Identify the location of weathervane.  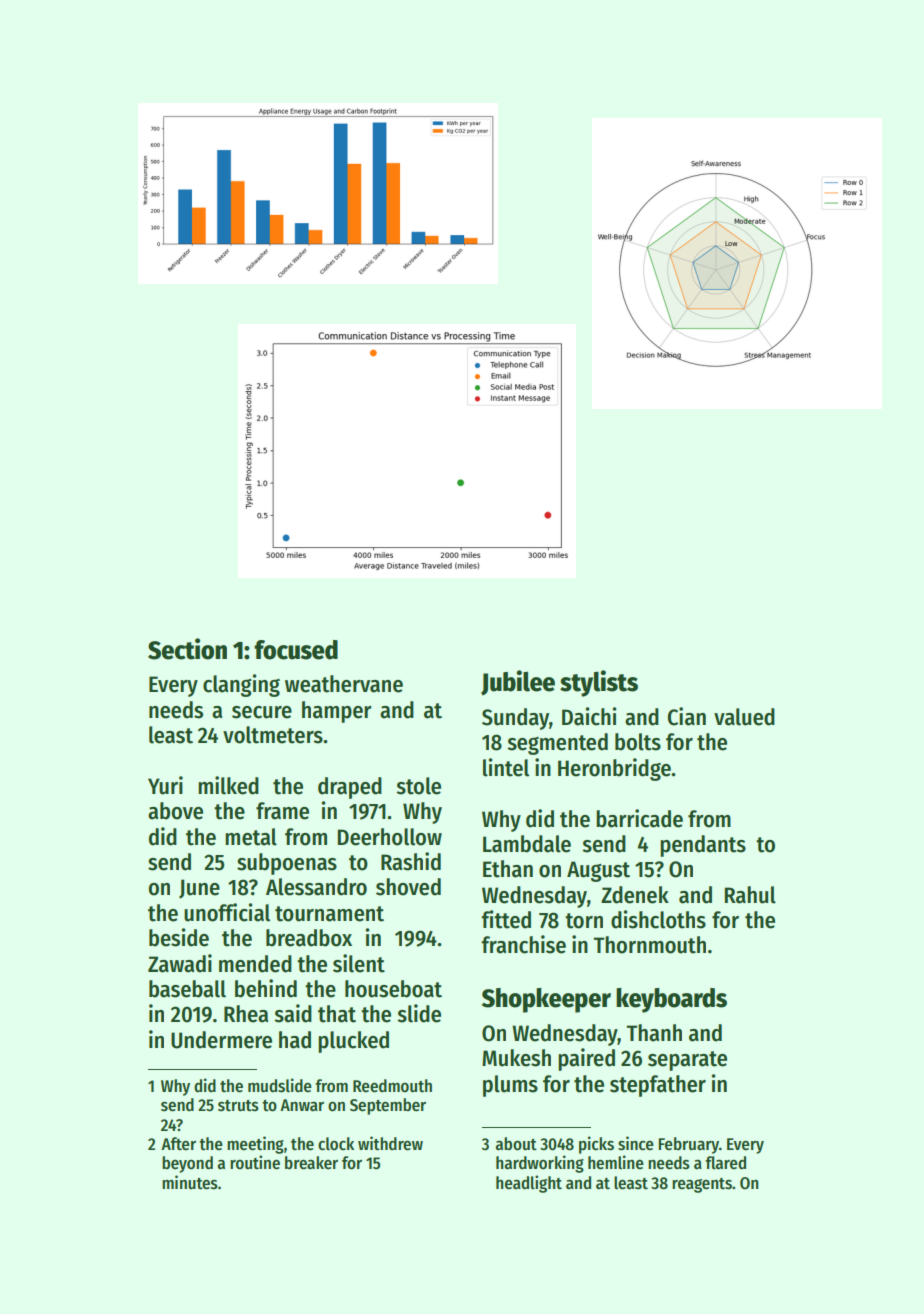
(344, 684).
